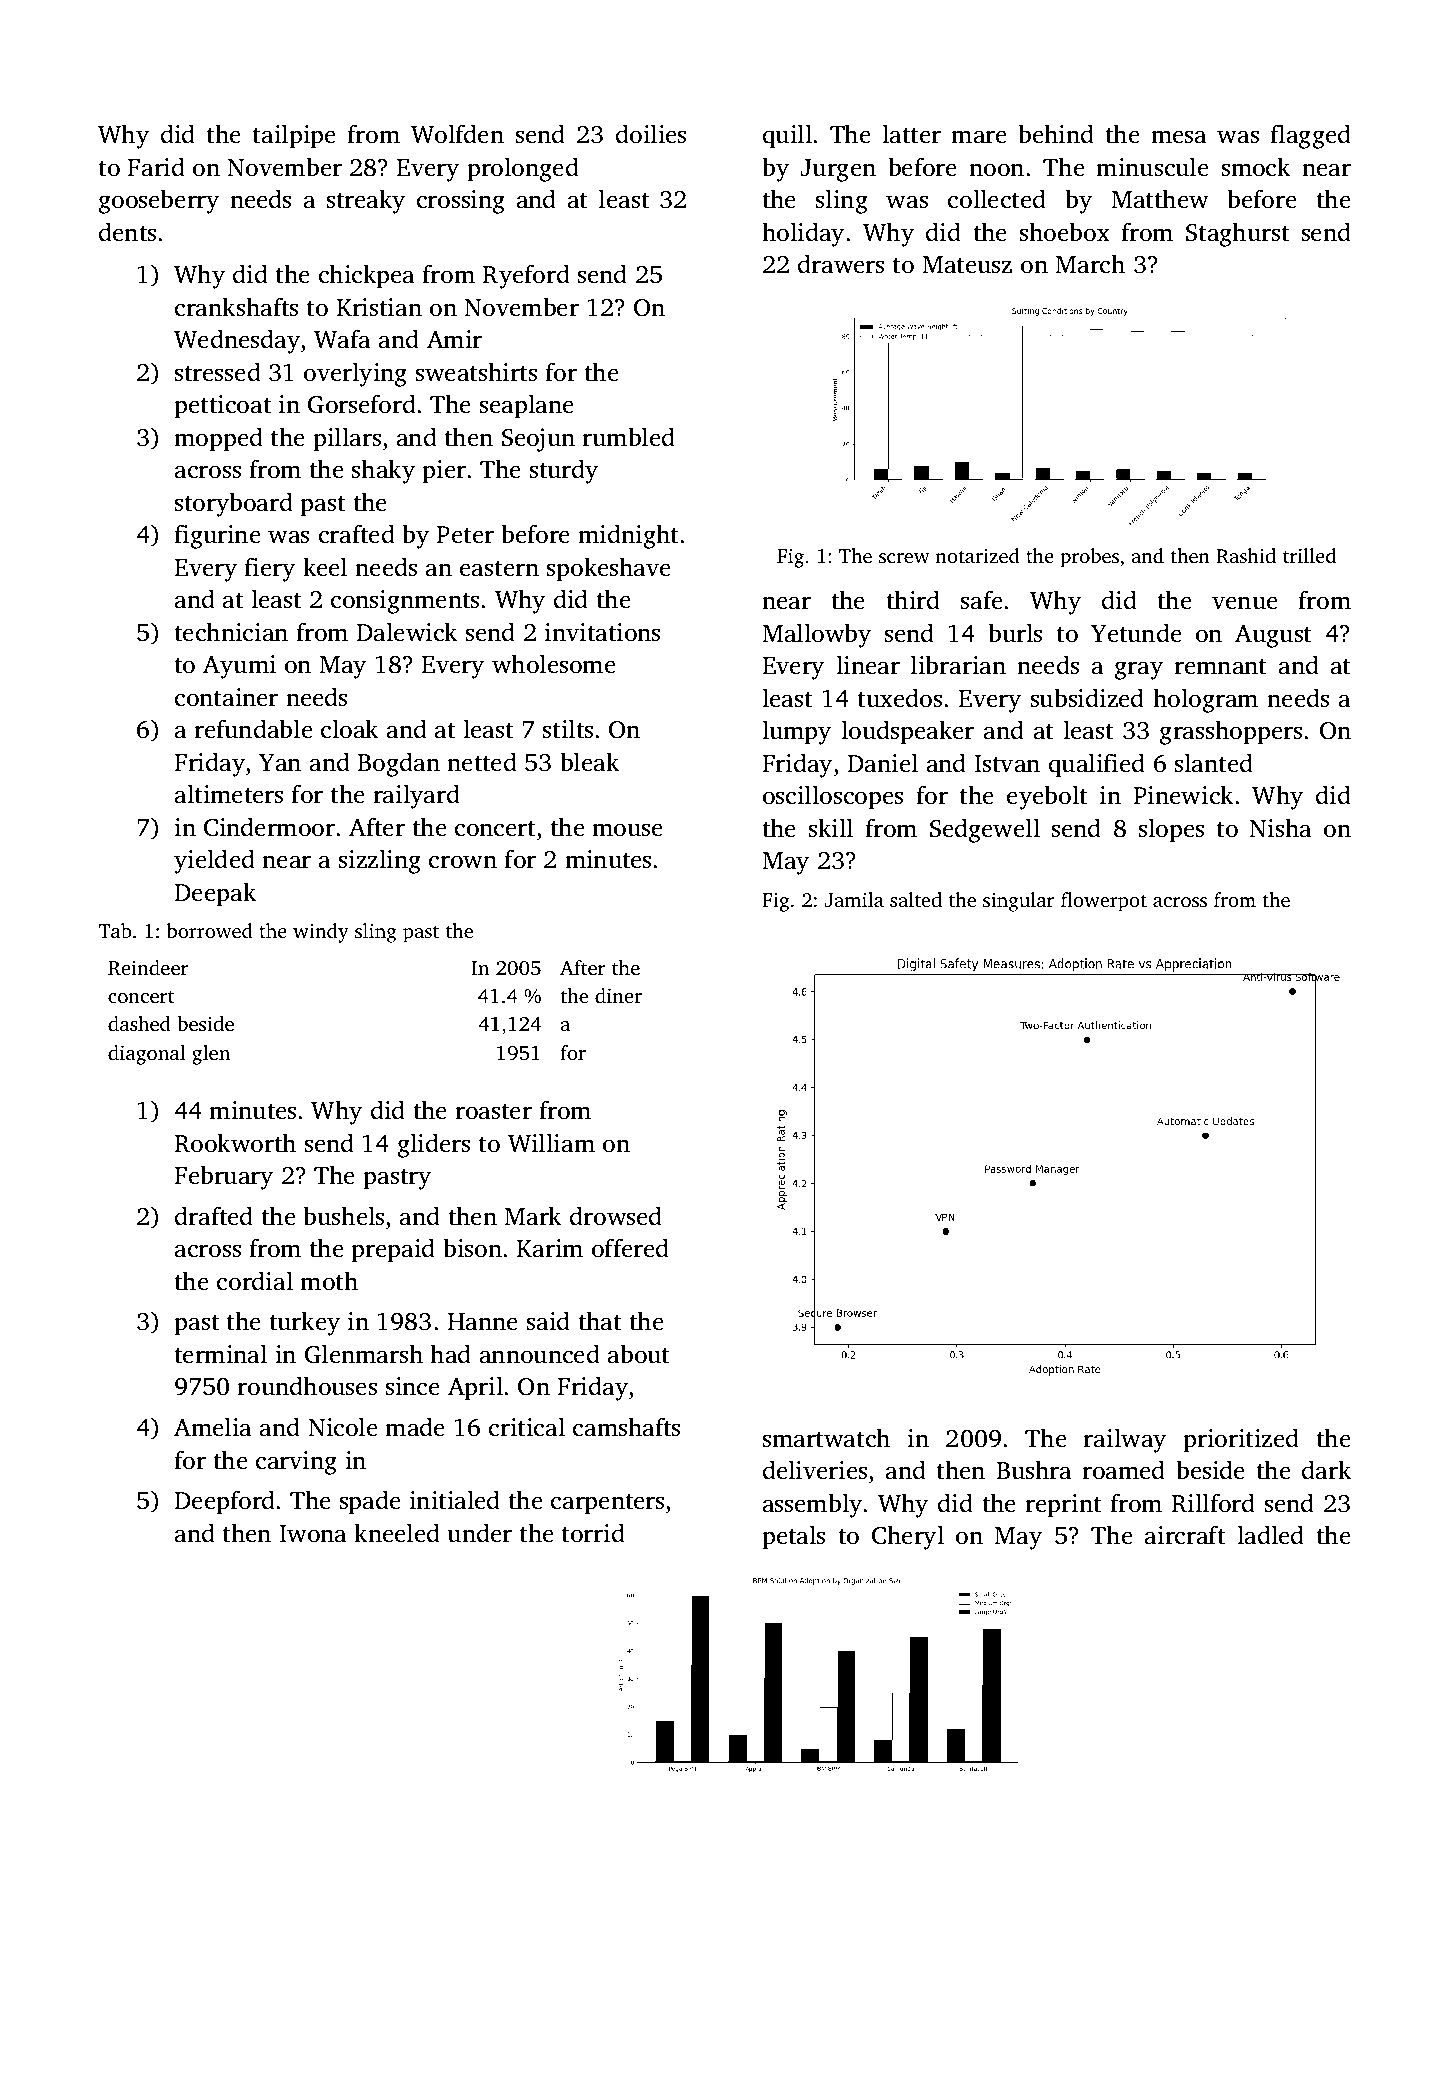  Describe the element at coordinates (1280, 828) in the screenshot. I see `Nisha` at that location.
